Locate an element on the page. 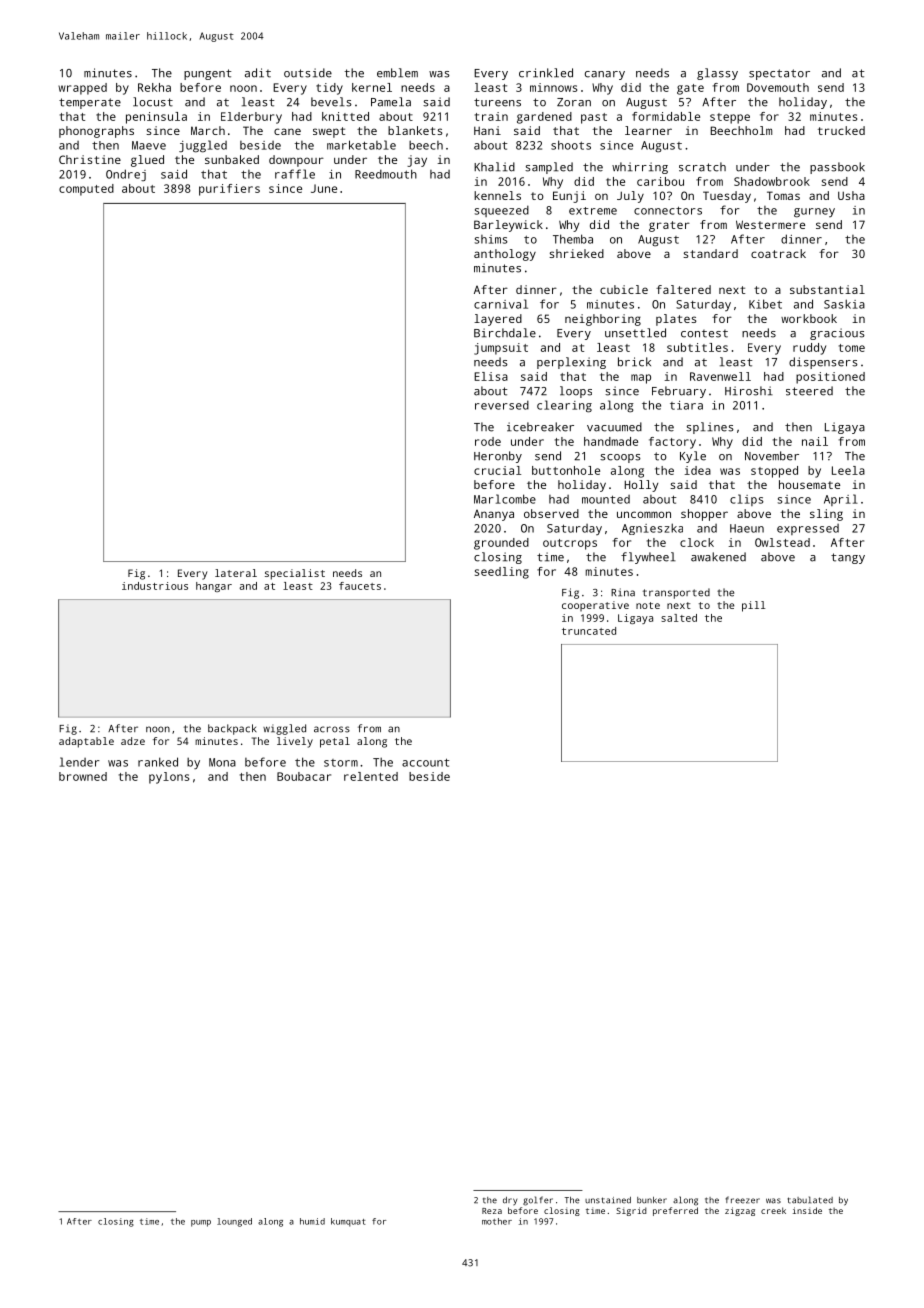 The width and height of the document is (924, 1308). pump is located at coordinates (201, 1223).
